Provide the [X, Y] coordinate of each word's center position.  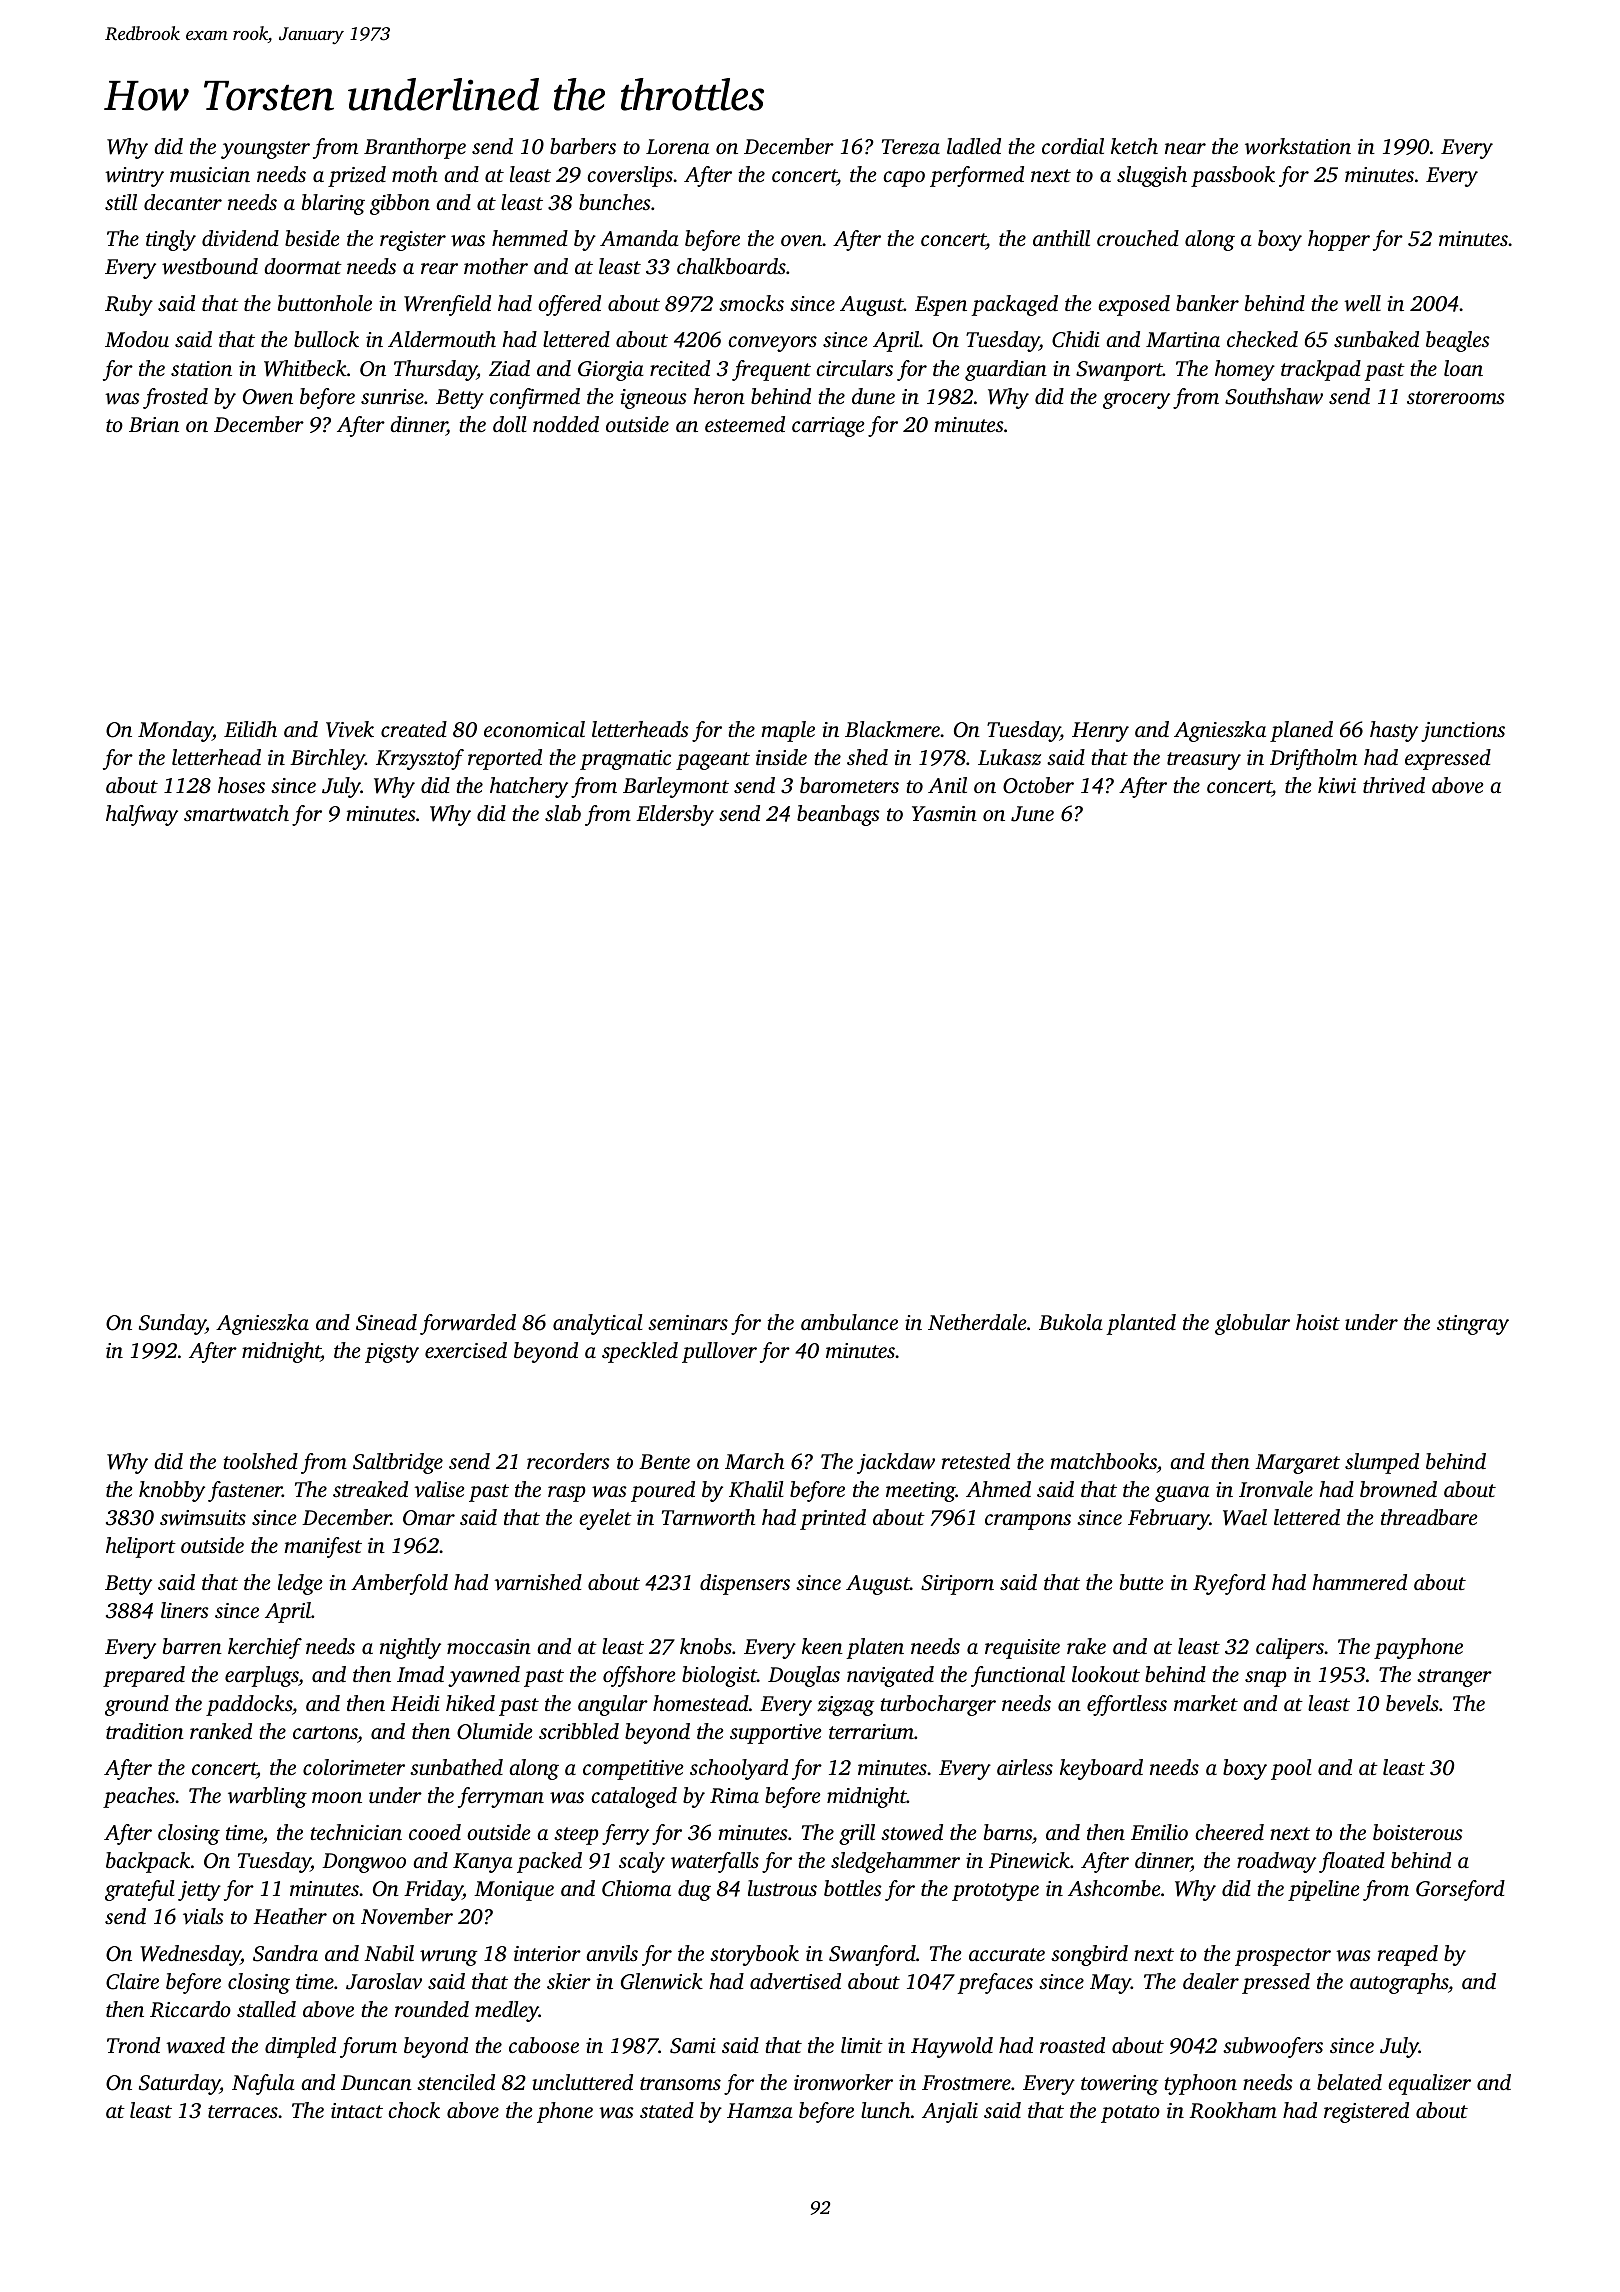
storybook [754, 1955]
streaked [370, 1489]
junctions [1463, 732]
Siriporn [957, 1585]
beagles [1458, 341]
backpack [148, 1862]
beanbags [838, 815]
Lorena [677, 146]
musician [210, 174]
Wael [1245, 1517]
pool [1291, 1769]
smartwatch [236, 813]
